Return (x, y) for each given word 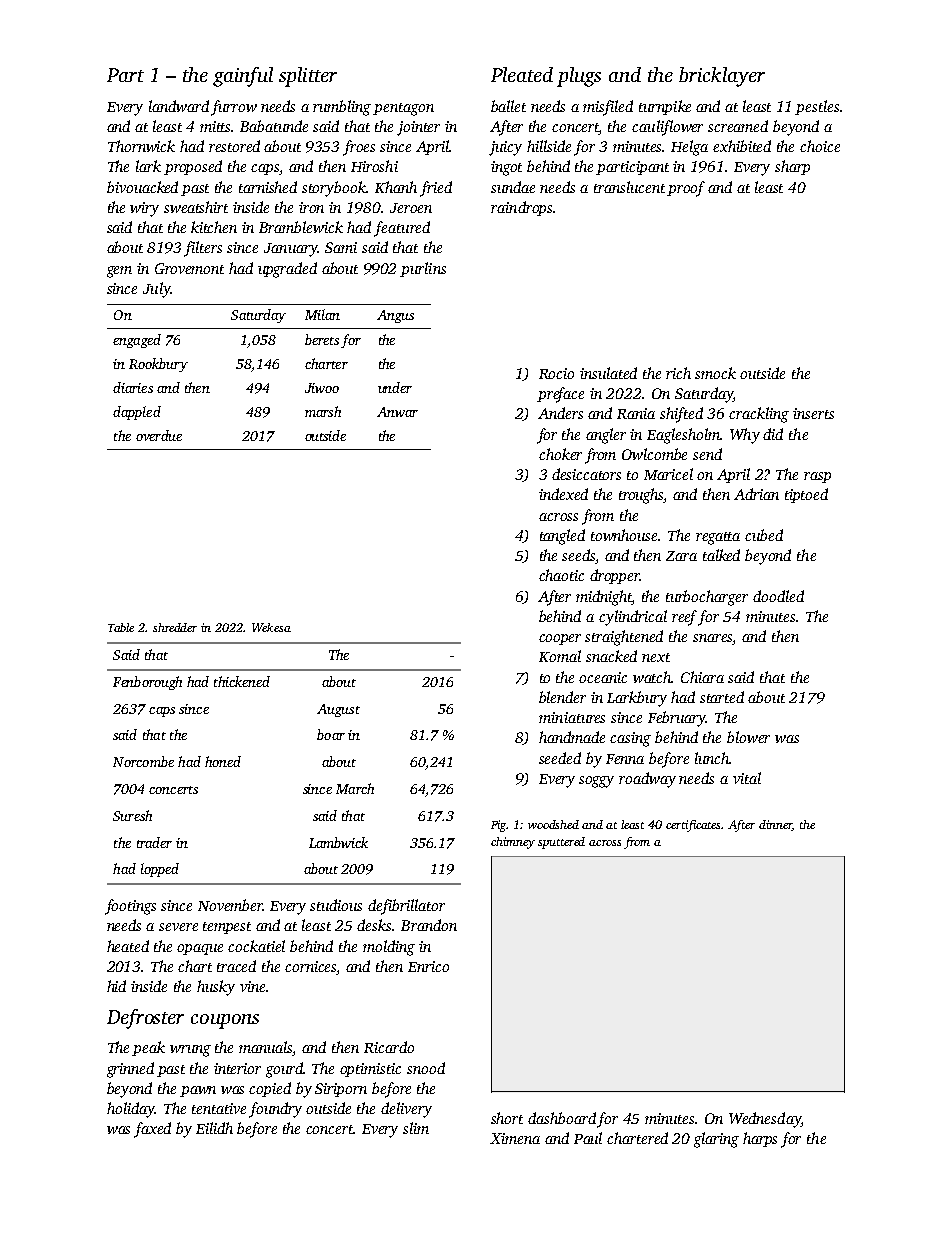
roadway (647, 780)
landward (179, 106)
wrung (190, 1051)
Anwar (397, 412)
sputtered (561, 843)
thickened (242, 681)
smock (715, 373)
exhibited (742, 146)
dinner (775, 825)
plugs (579, 77)
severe (178, 927)
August (338, 710)
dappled (137, 413)
